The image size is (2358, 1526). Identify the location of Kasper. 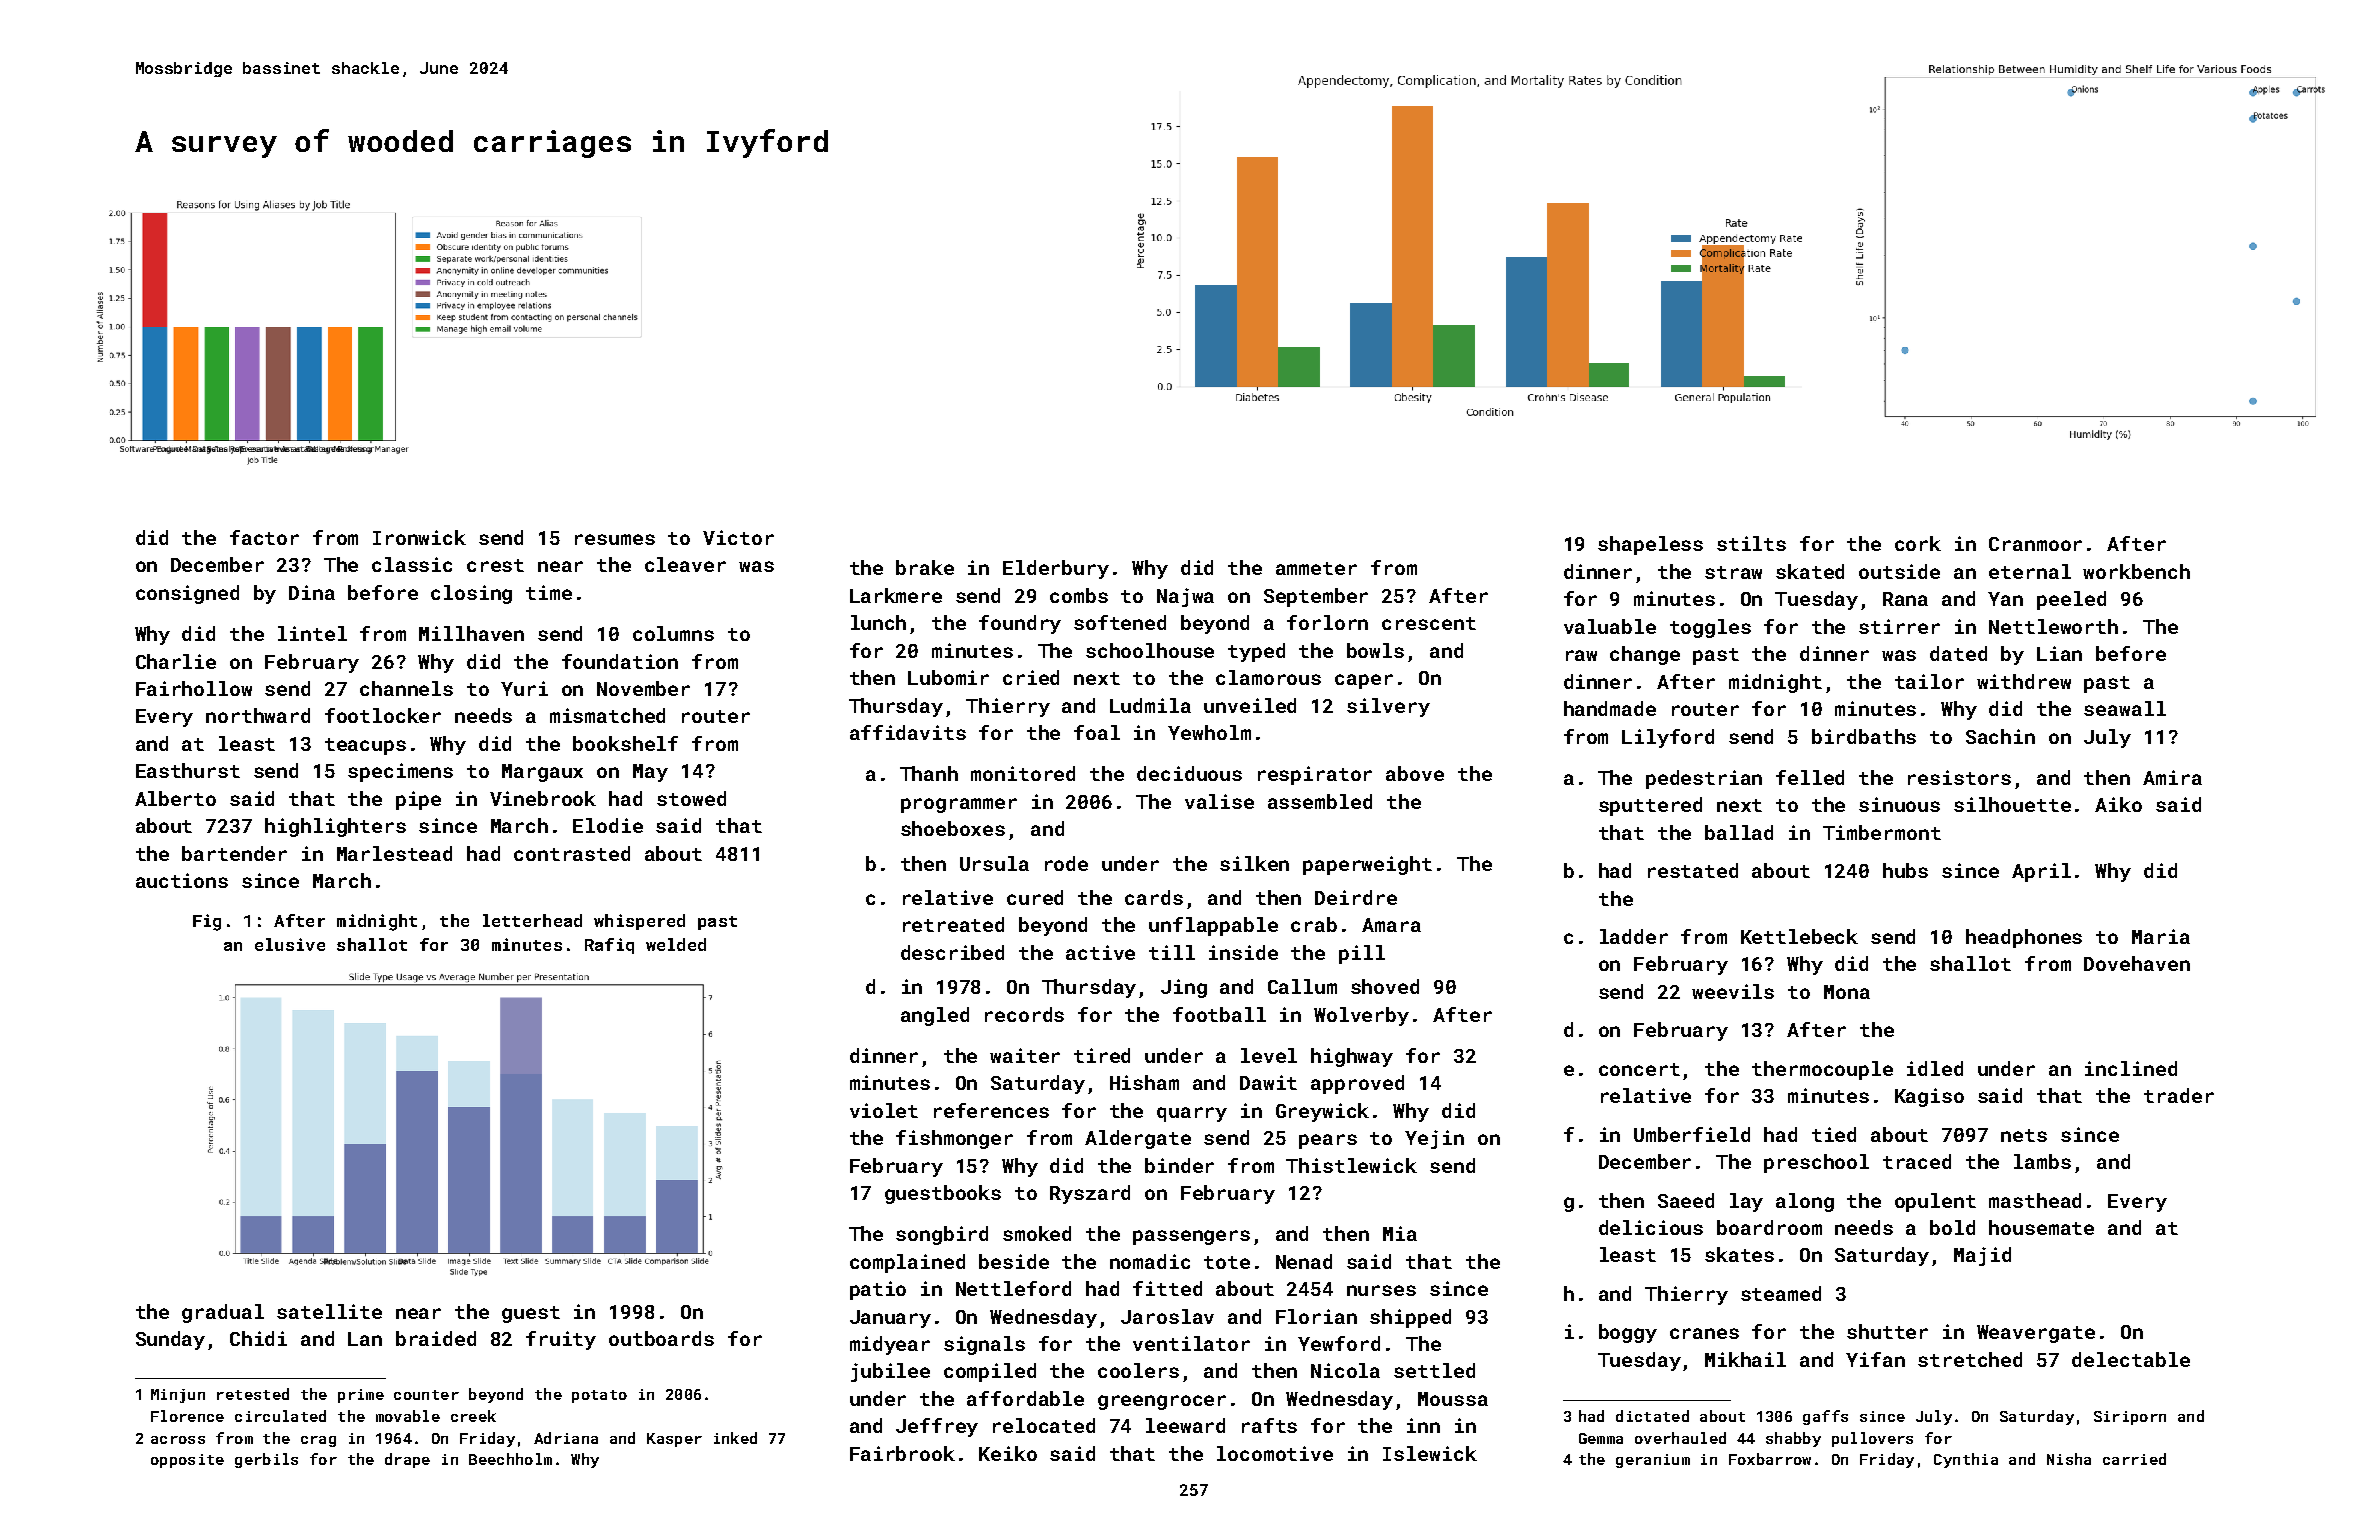
(674, 1440).
